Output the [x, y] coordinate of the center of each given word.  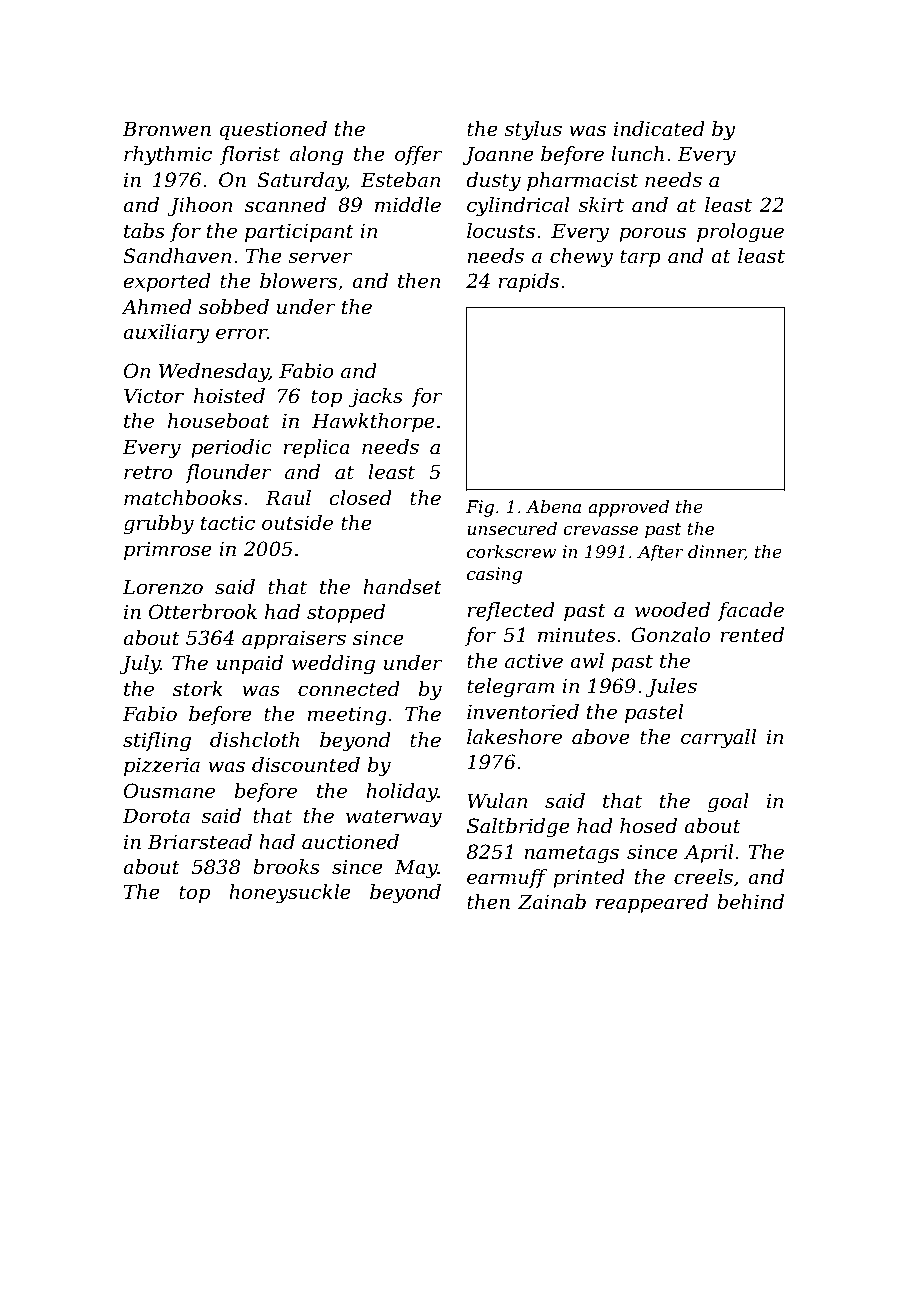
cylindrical [518, 207]
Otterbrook [203, 612]
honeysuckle [290, 894]
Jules [671, 687]
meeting [347, 716]
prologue [740, 233]
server [320, 258]
